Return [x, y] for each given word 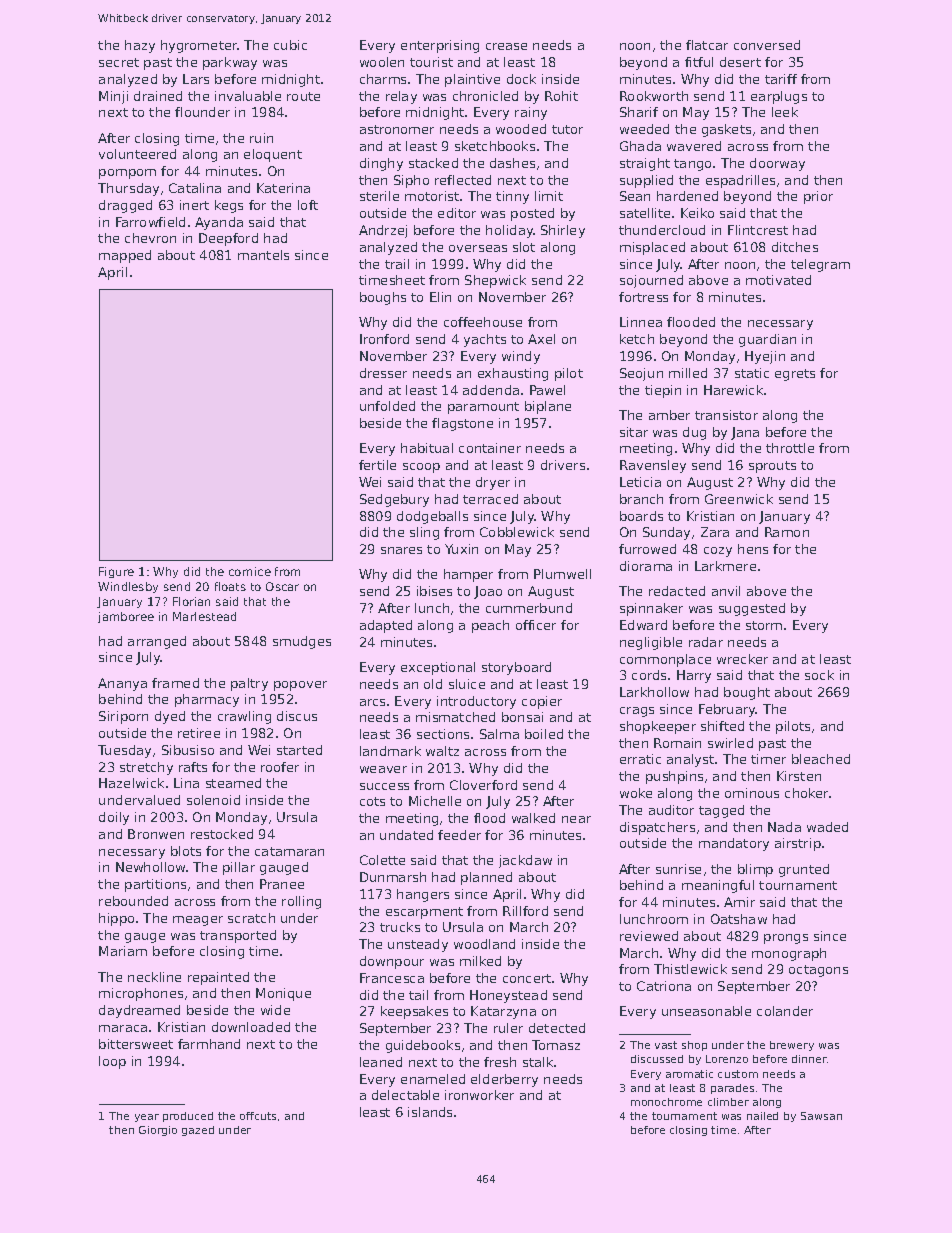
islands [430, 1112]
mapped [125, 256]
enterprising [440, 46]
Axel [541, 339]
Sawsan [821, 1116]
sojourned [651, 281]
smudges [302, 642]
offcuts [258, 1116]
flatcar [707, 45]
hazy [140, 46]
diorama [646, 566]
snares [401, 550]
